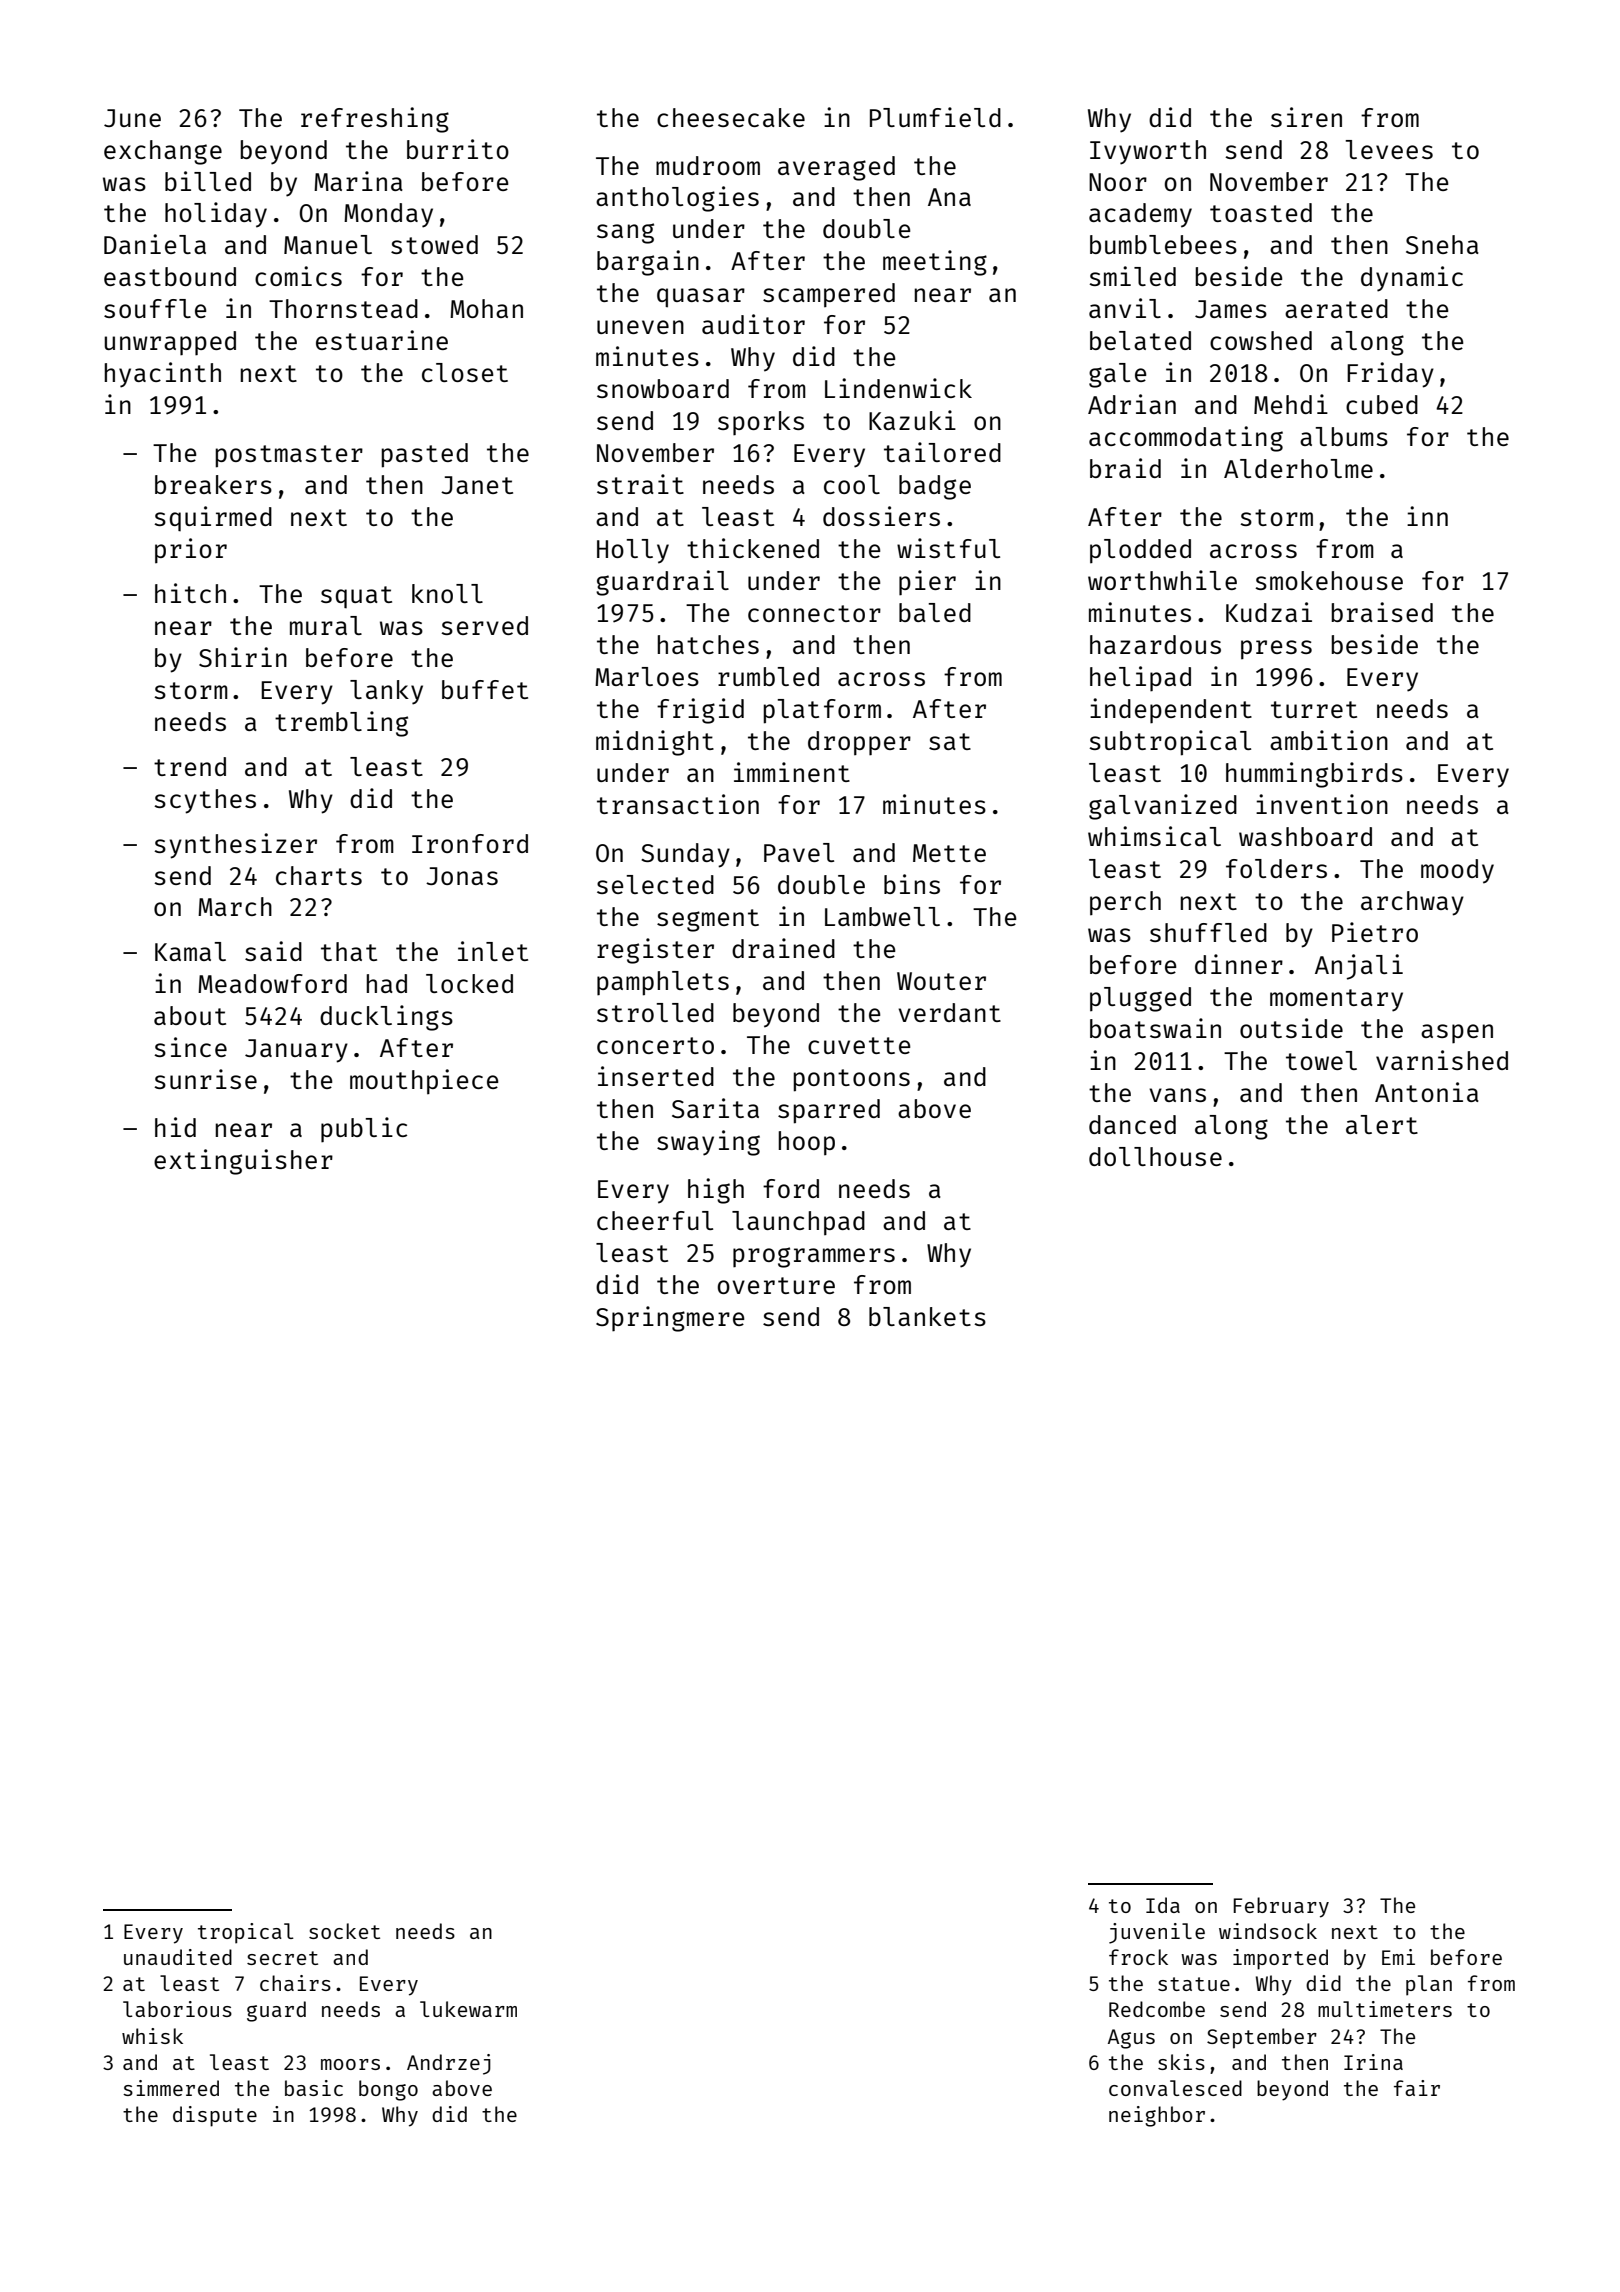  I want to click on toasted, so click(1261, 212).
